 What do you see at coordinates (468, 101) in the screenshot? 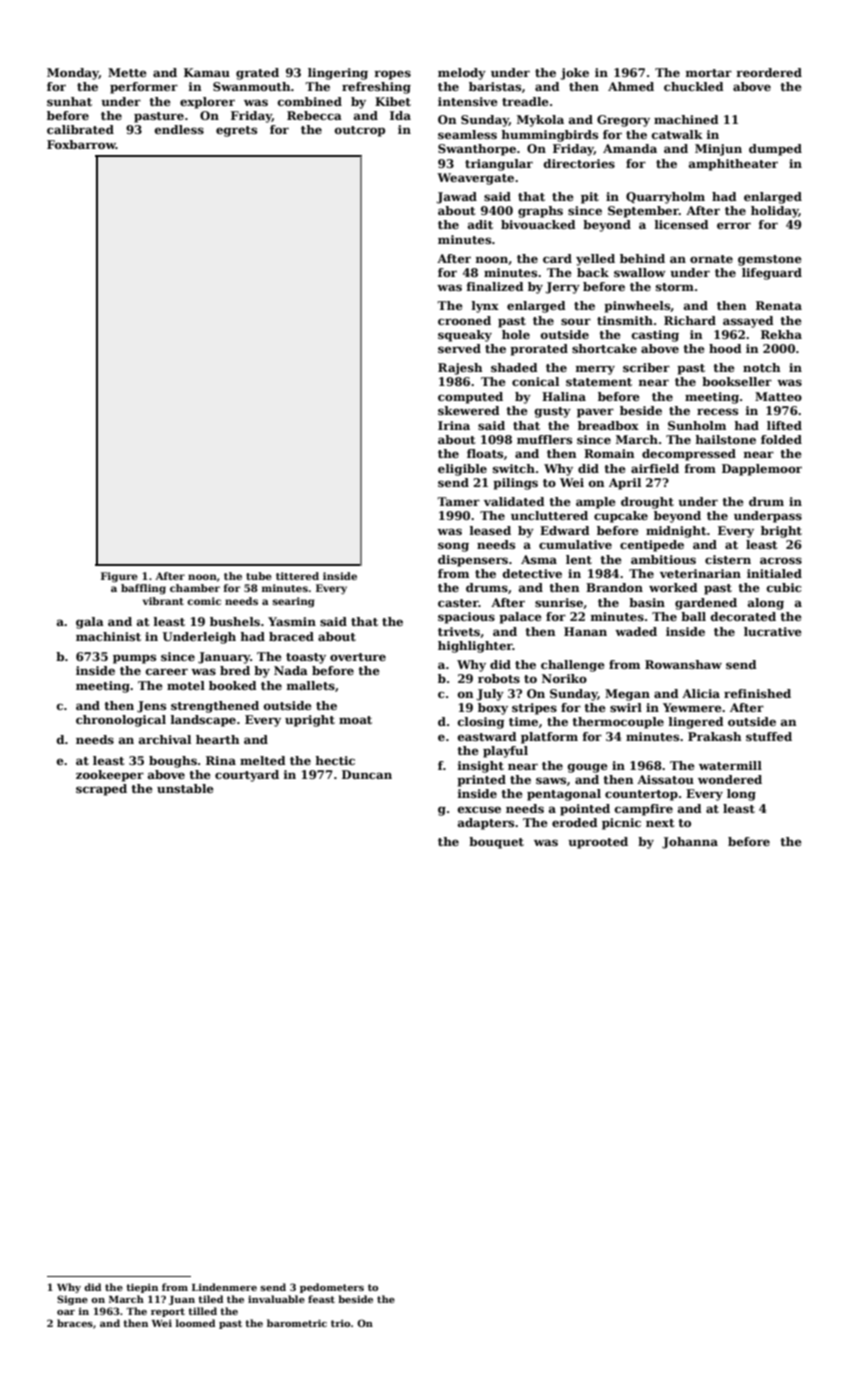
I see `intensive` at bounding box center [468, 101].
